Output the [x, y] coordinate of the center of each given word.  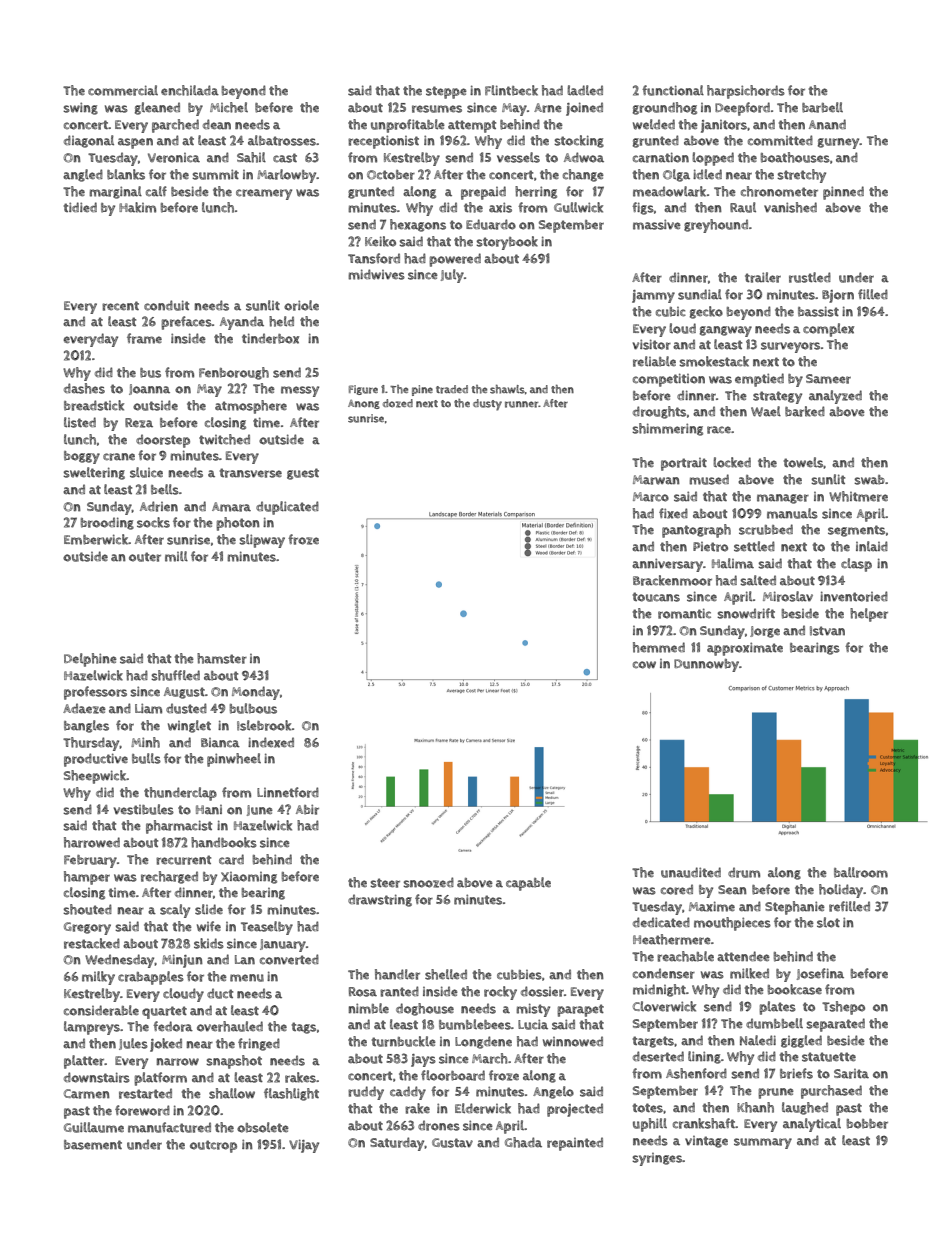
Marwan [656, 480]
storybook [507, 243]
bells [165, 489]
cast [285, 158]
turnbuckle [404, 1041]
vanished [790, 207]
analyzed [835, 397]
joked [166, 1045]
